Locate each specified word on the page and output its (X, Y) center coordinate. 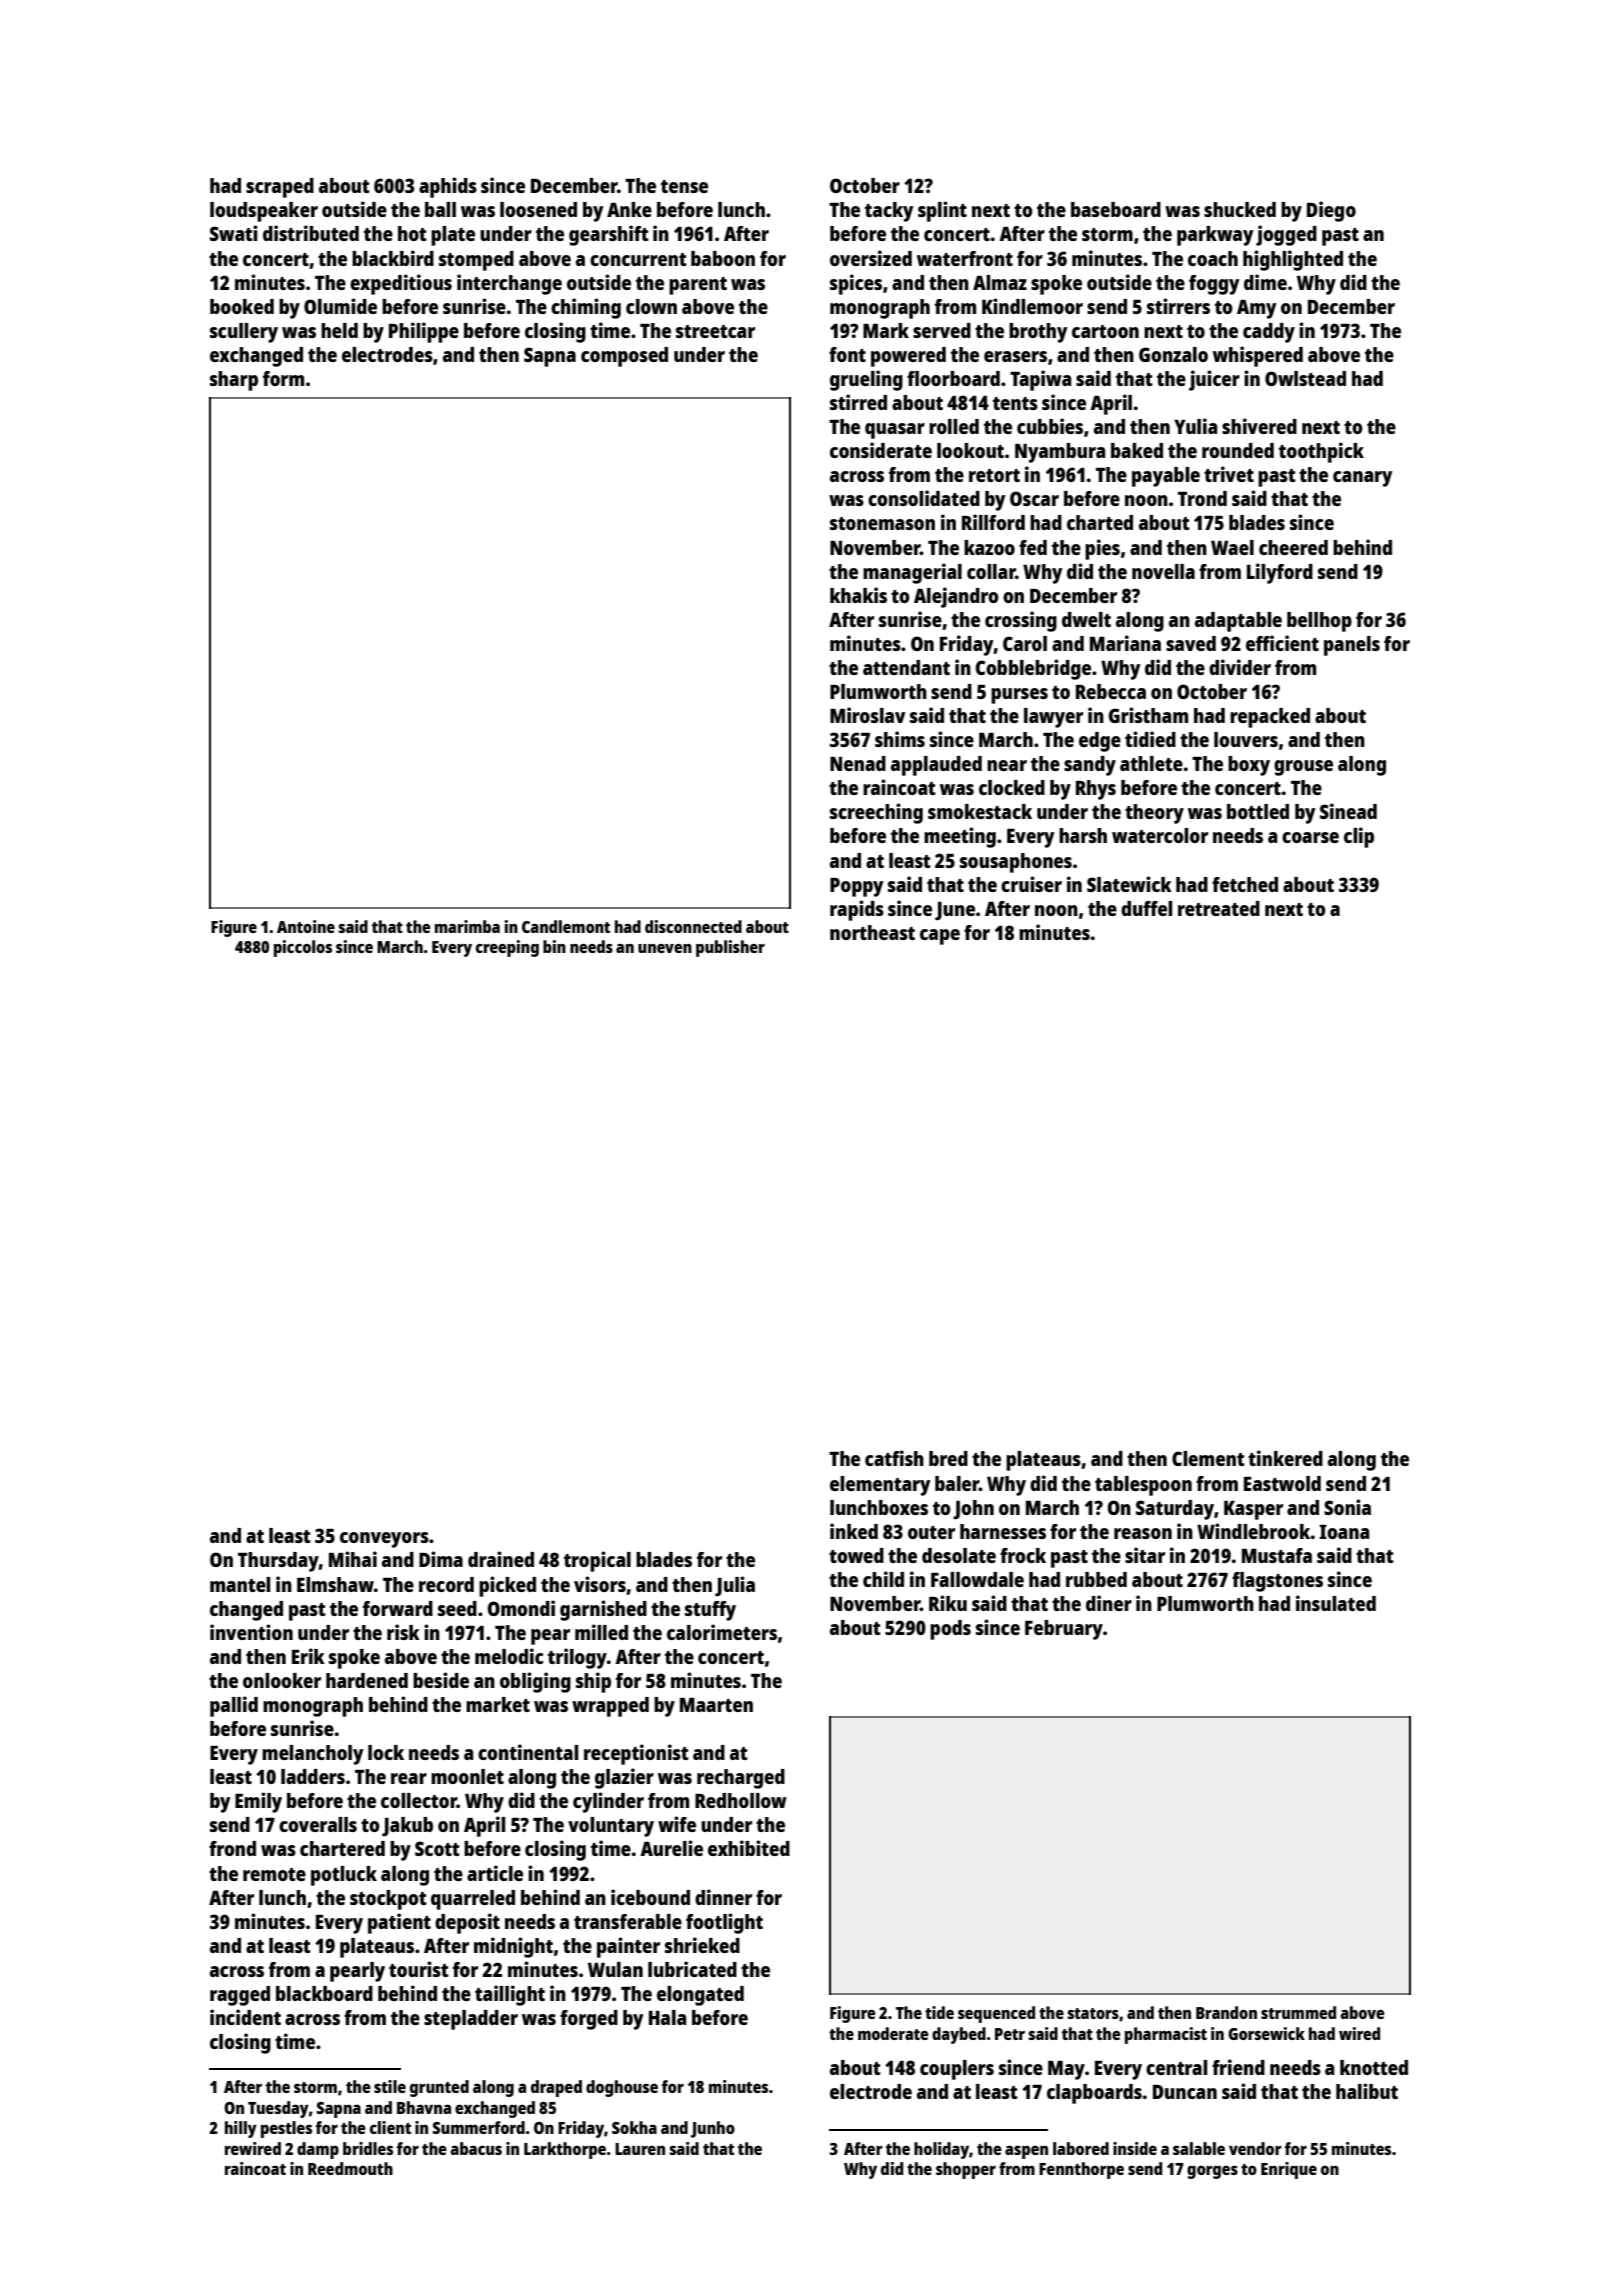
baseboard (1116, 209)
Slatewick (1129, 884)
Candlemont (566, 926)
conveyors (384, 1540)
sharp (234, 381)
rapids (857, 910)
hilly (241, 2129)
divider (1240, 667)
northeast (872, 932)
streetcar (715, 331)
